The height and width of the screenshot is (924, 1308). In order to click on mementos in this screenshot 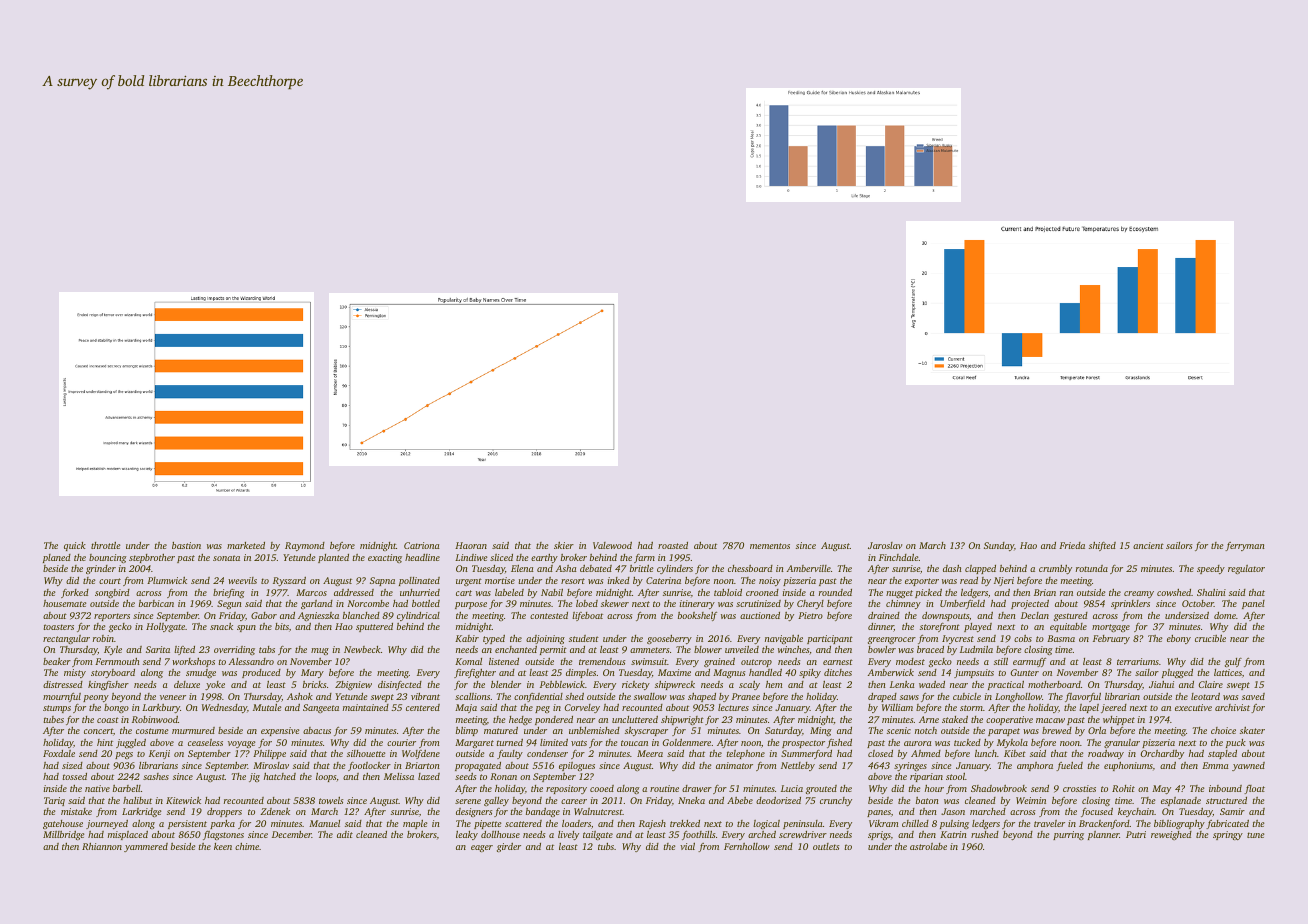, I will do `click(770, 546)`.
